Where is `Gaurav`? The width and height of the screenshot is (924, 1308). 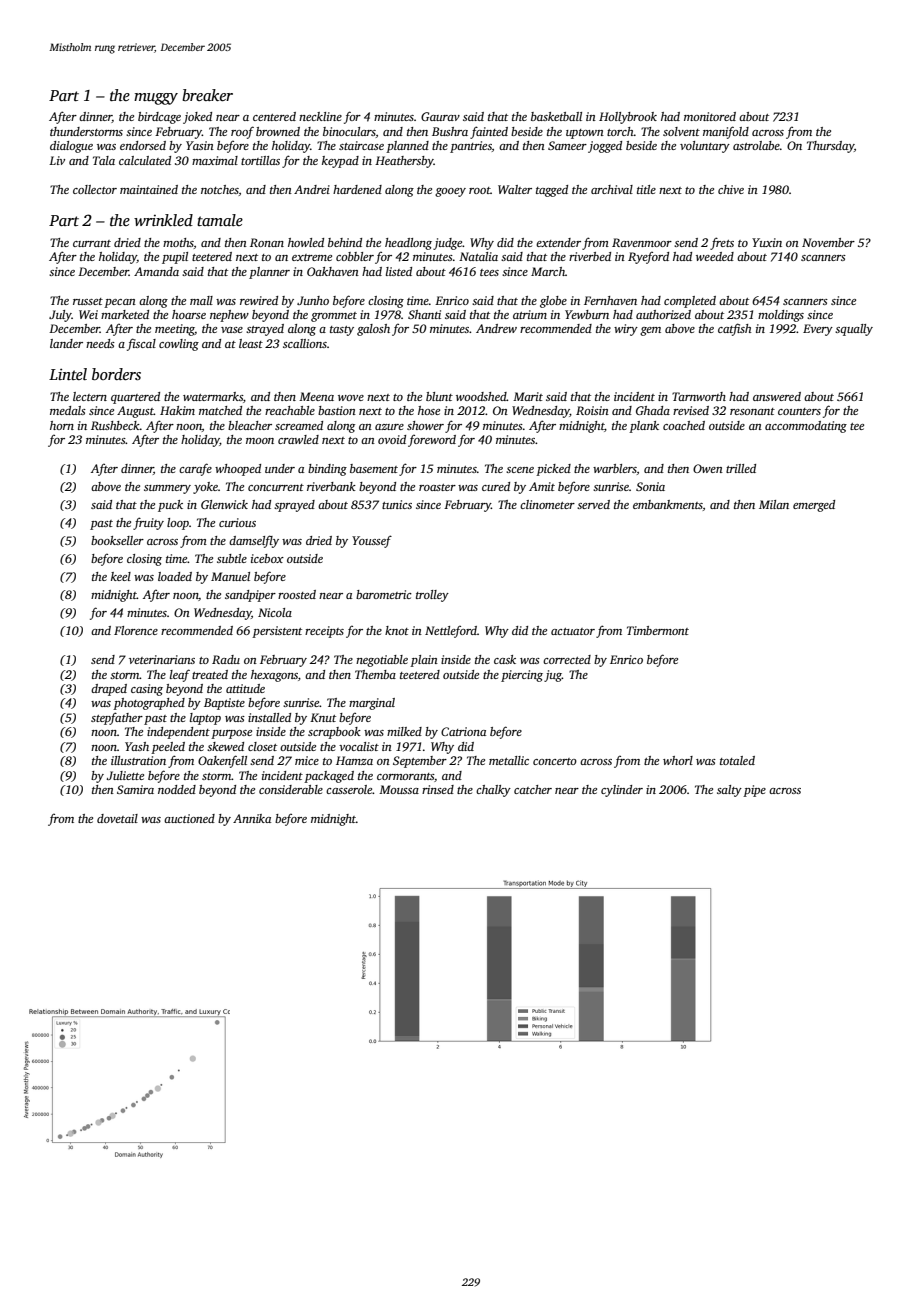 Gaurav is located at coordinates (440, 116).
